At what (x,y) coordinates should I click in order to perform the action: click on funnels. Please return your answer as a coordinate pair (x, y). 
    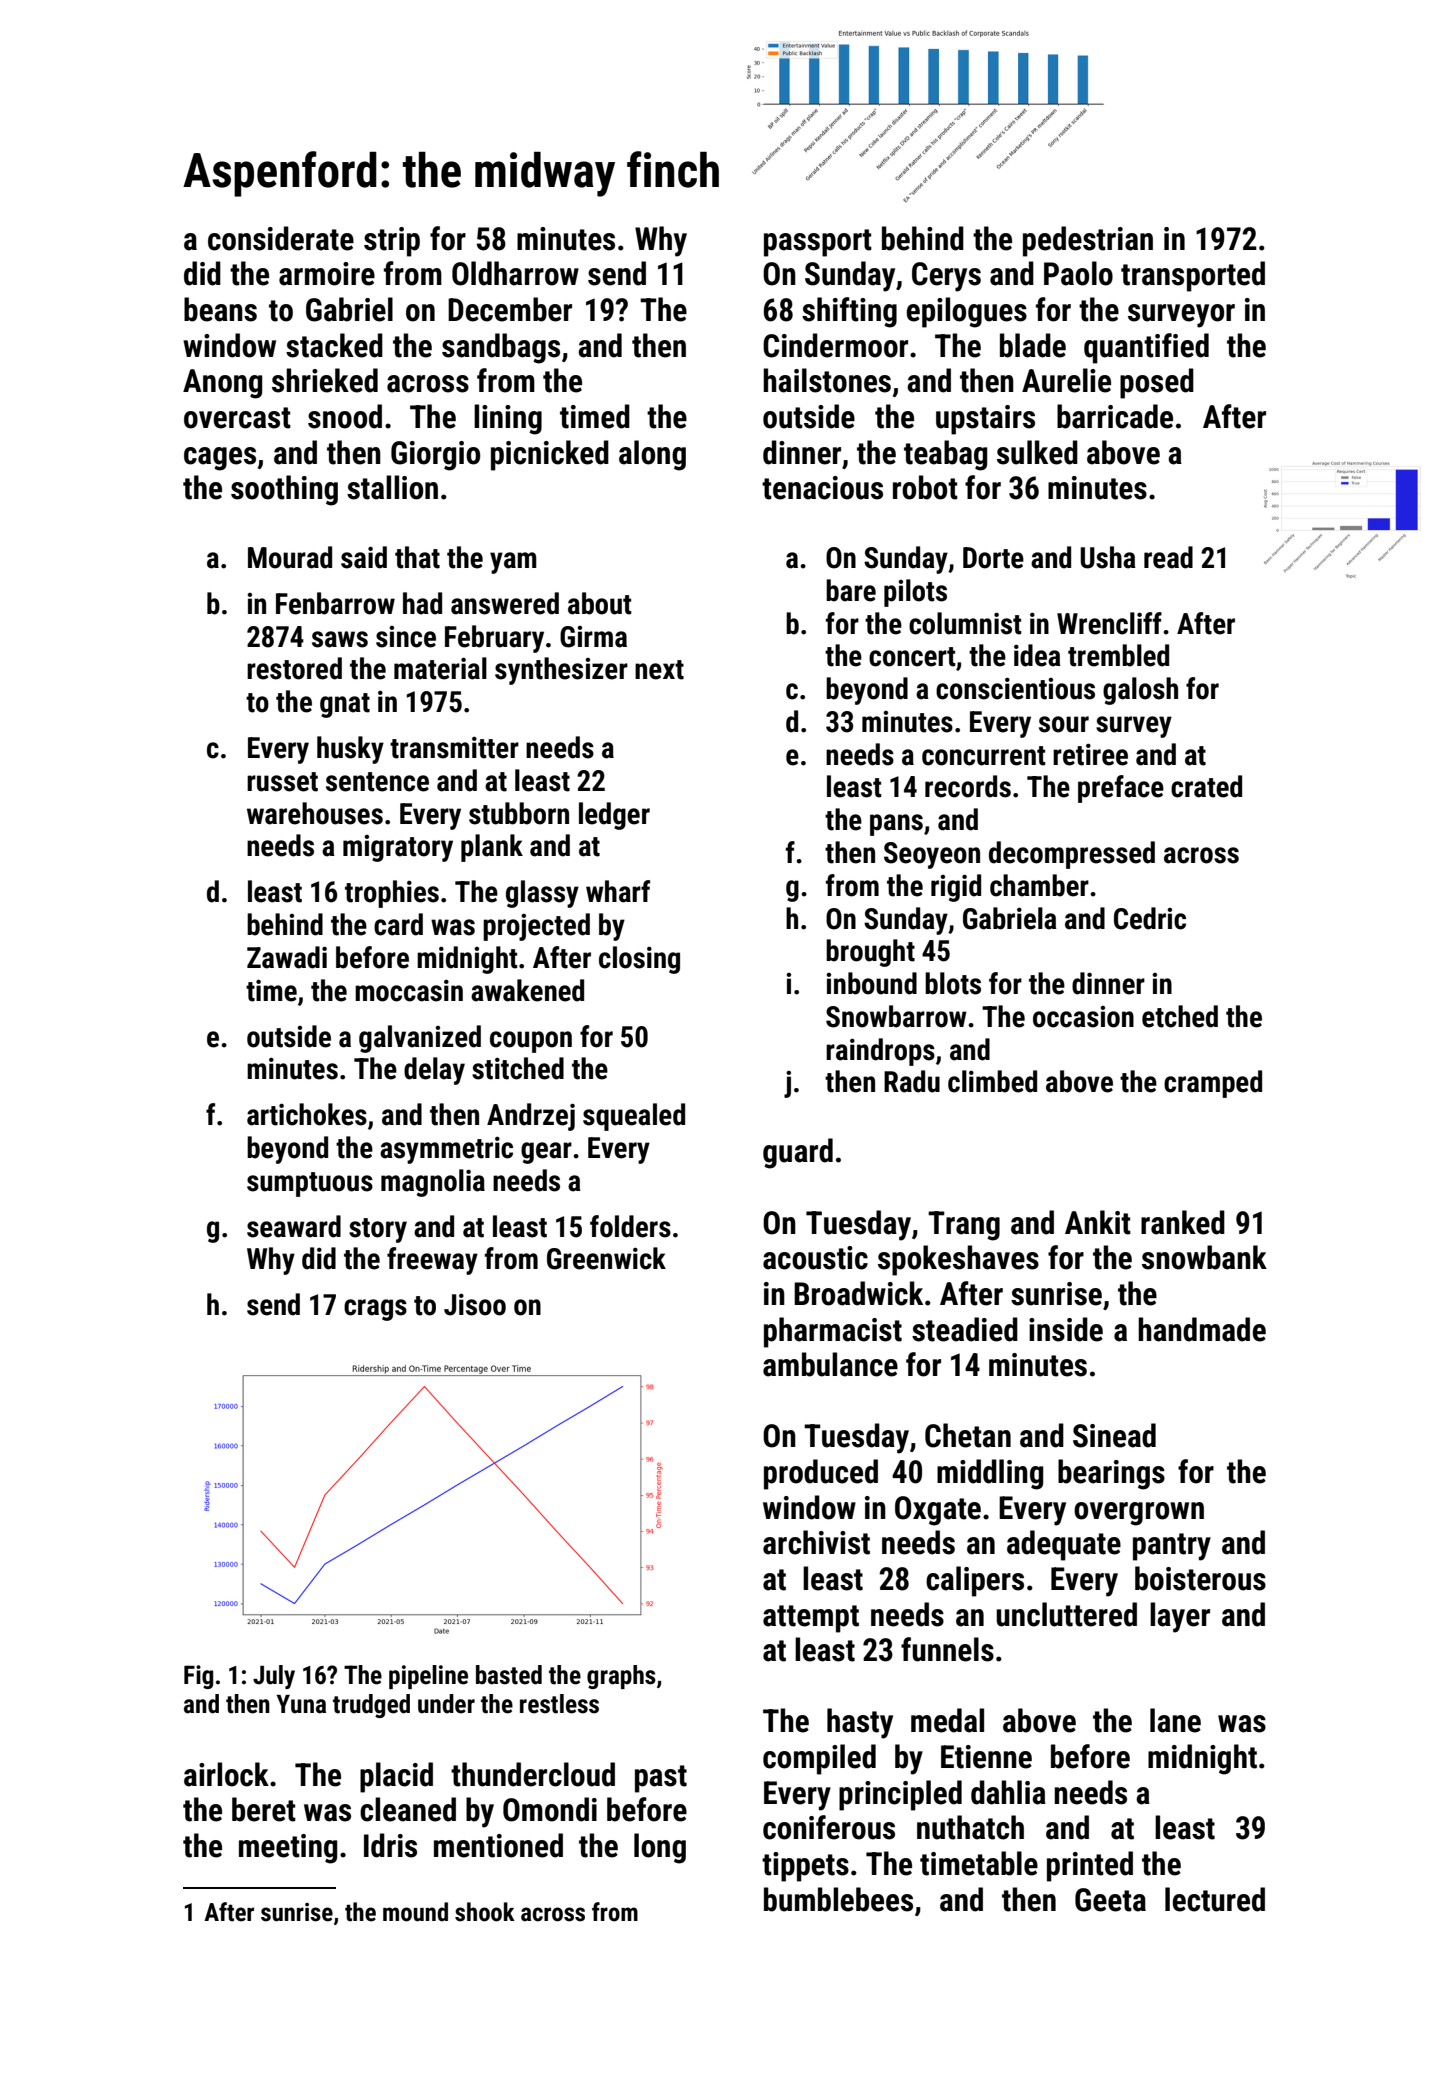
    Looking at the image, I should click on (947, 1649).
